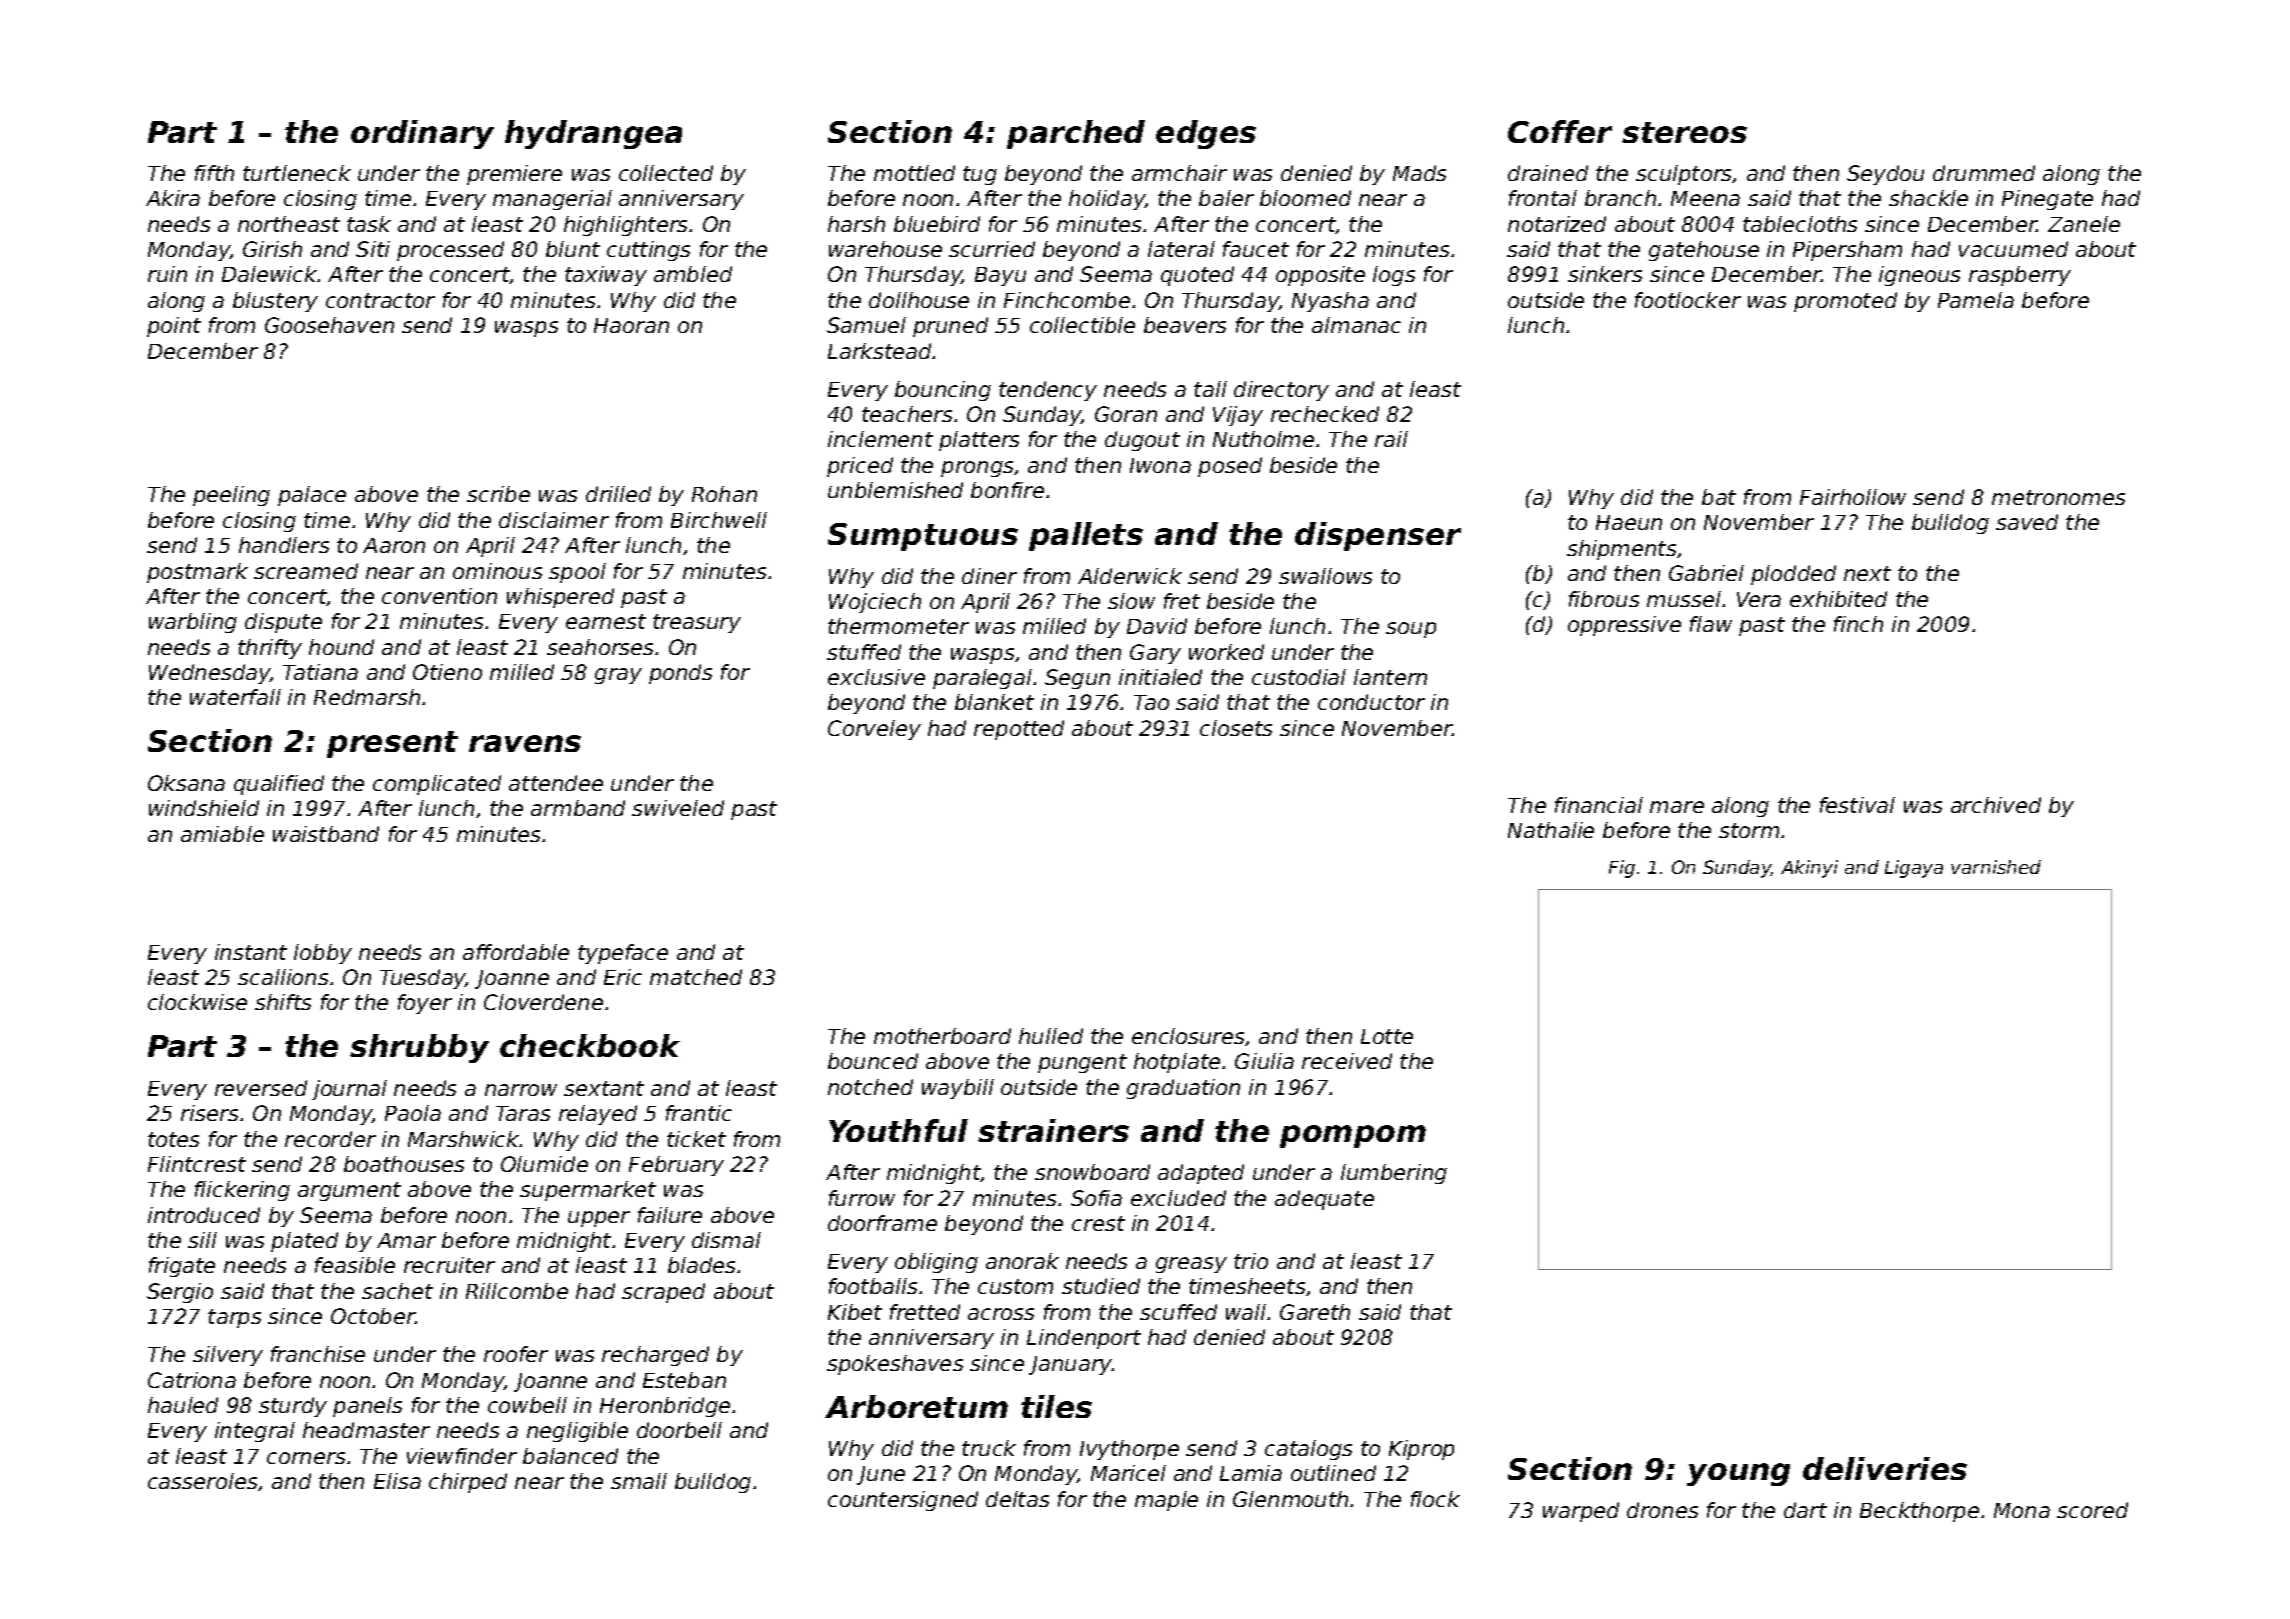 The width and height of the screenshot is (2290, 1619). I want to click on slow, so click(1131, 601).
